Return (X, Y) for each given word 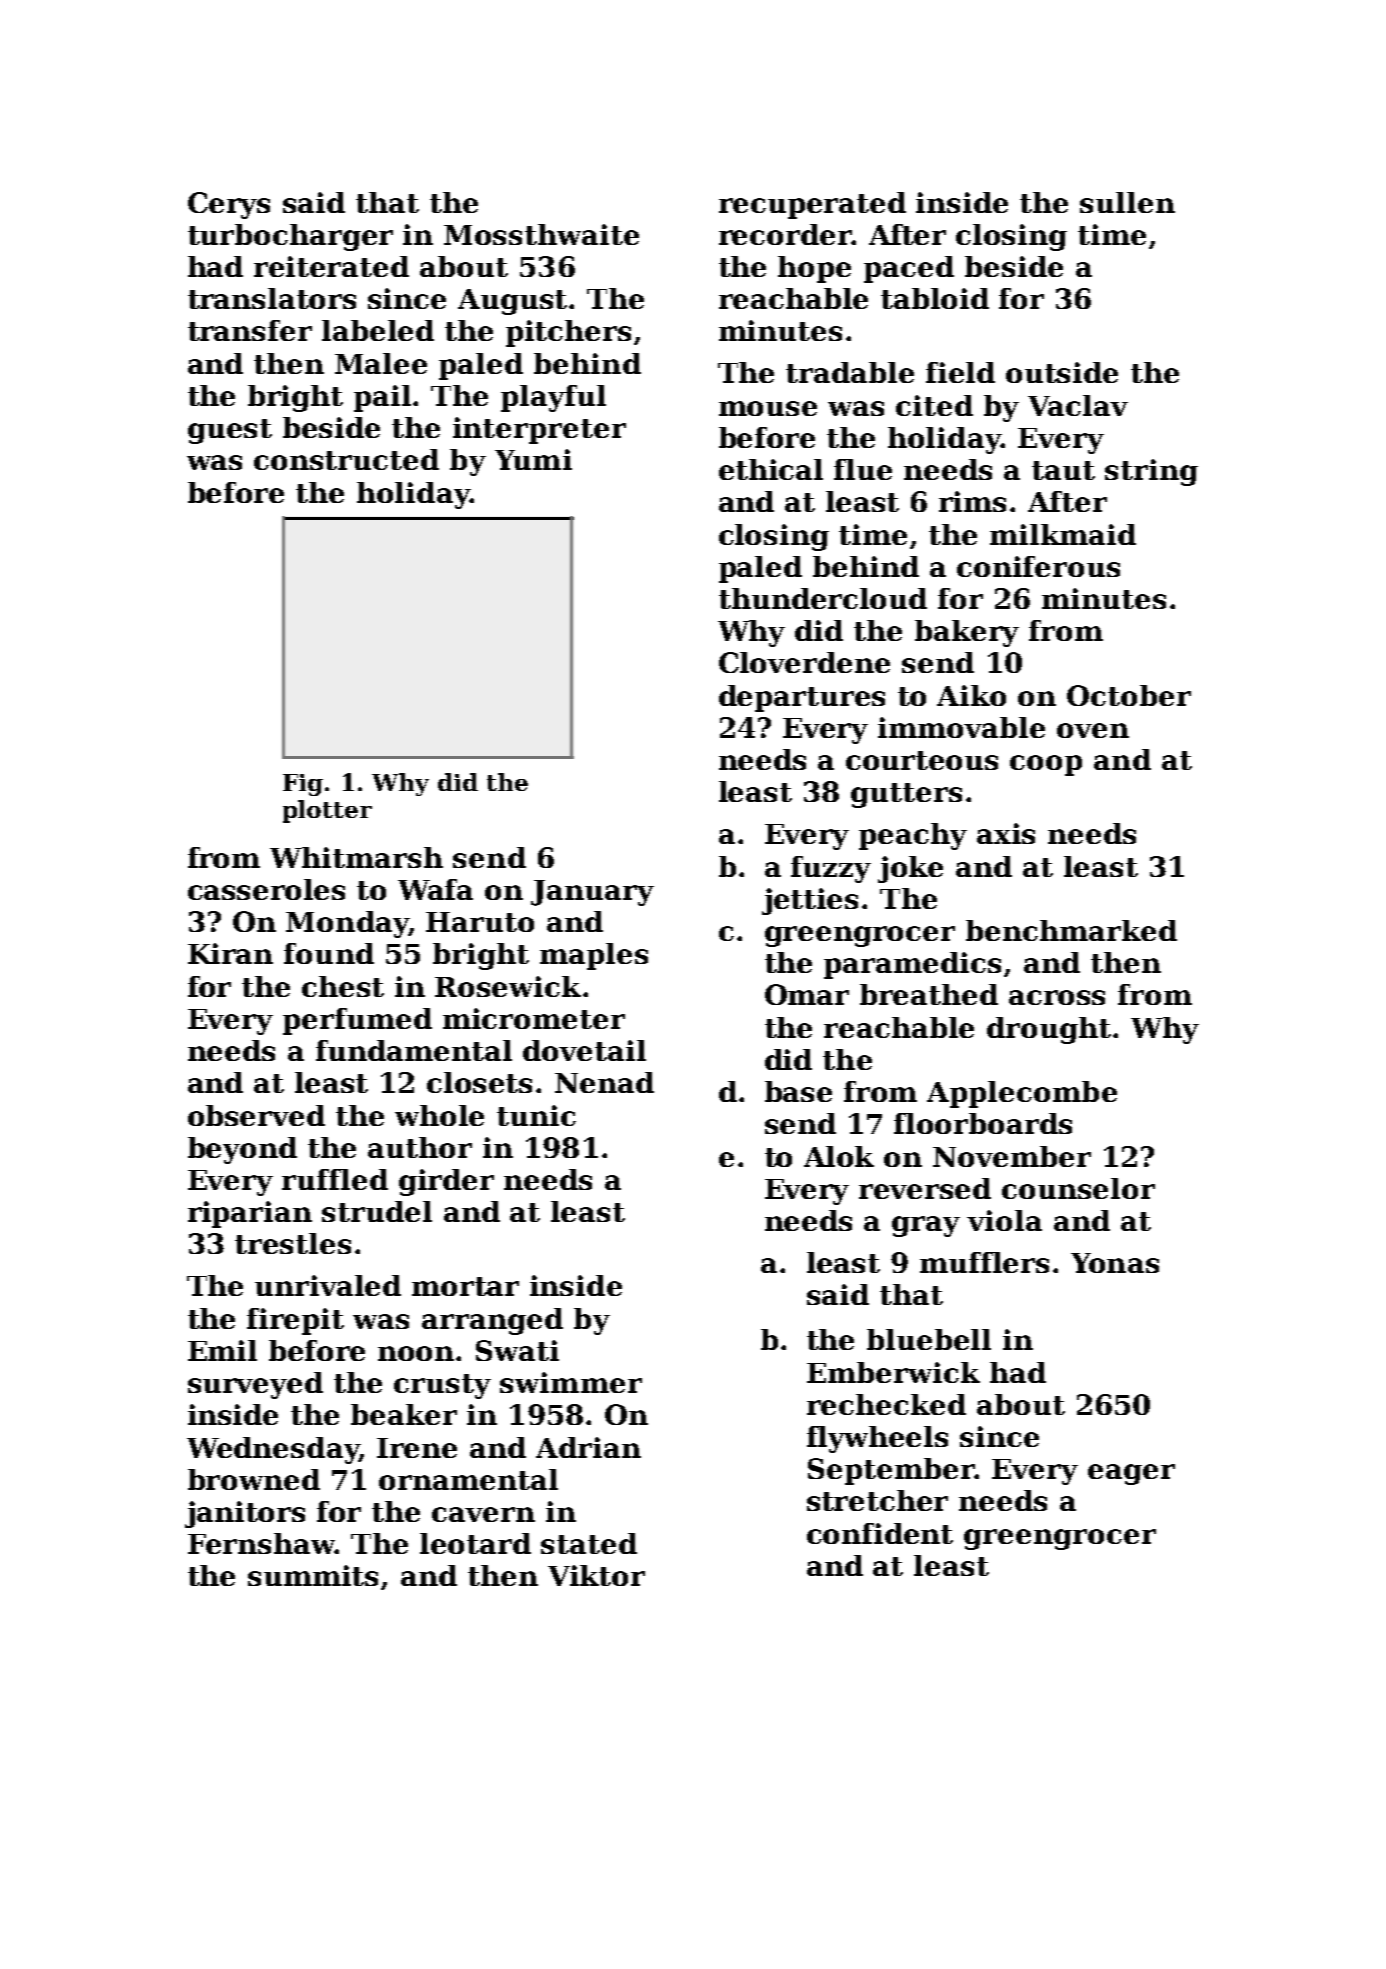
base (798, 1091)
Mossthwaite (541, 234)
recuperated (812, 205)
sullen (1127, 202)
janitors (245, 1514)
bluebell (929, 1339)
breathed (929, 994)
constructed (346, 459)
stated (589, 1543)
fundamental (414, 1050)
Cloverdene (804, 662)
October (1129, 695)
